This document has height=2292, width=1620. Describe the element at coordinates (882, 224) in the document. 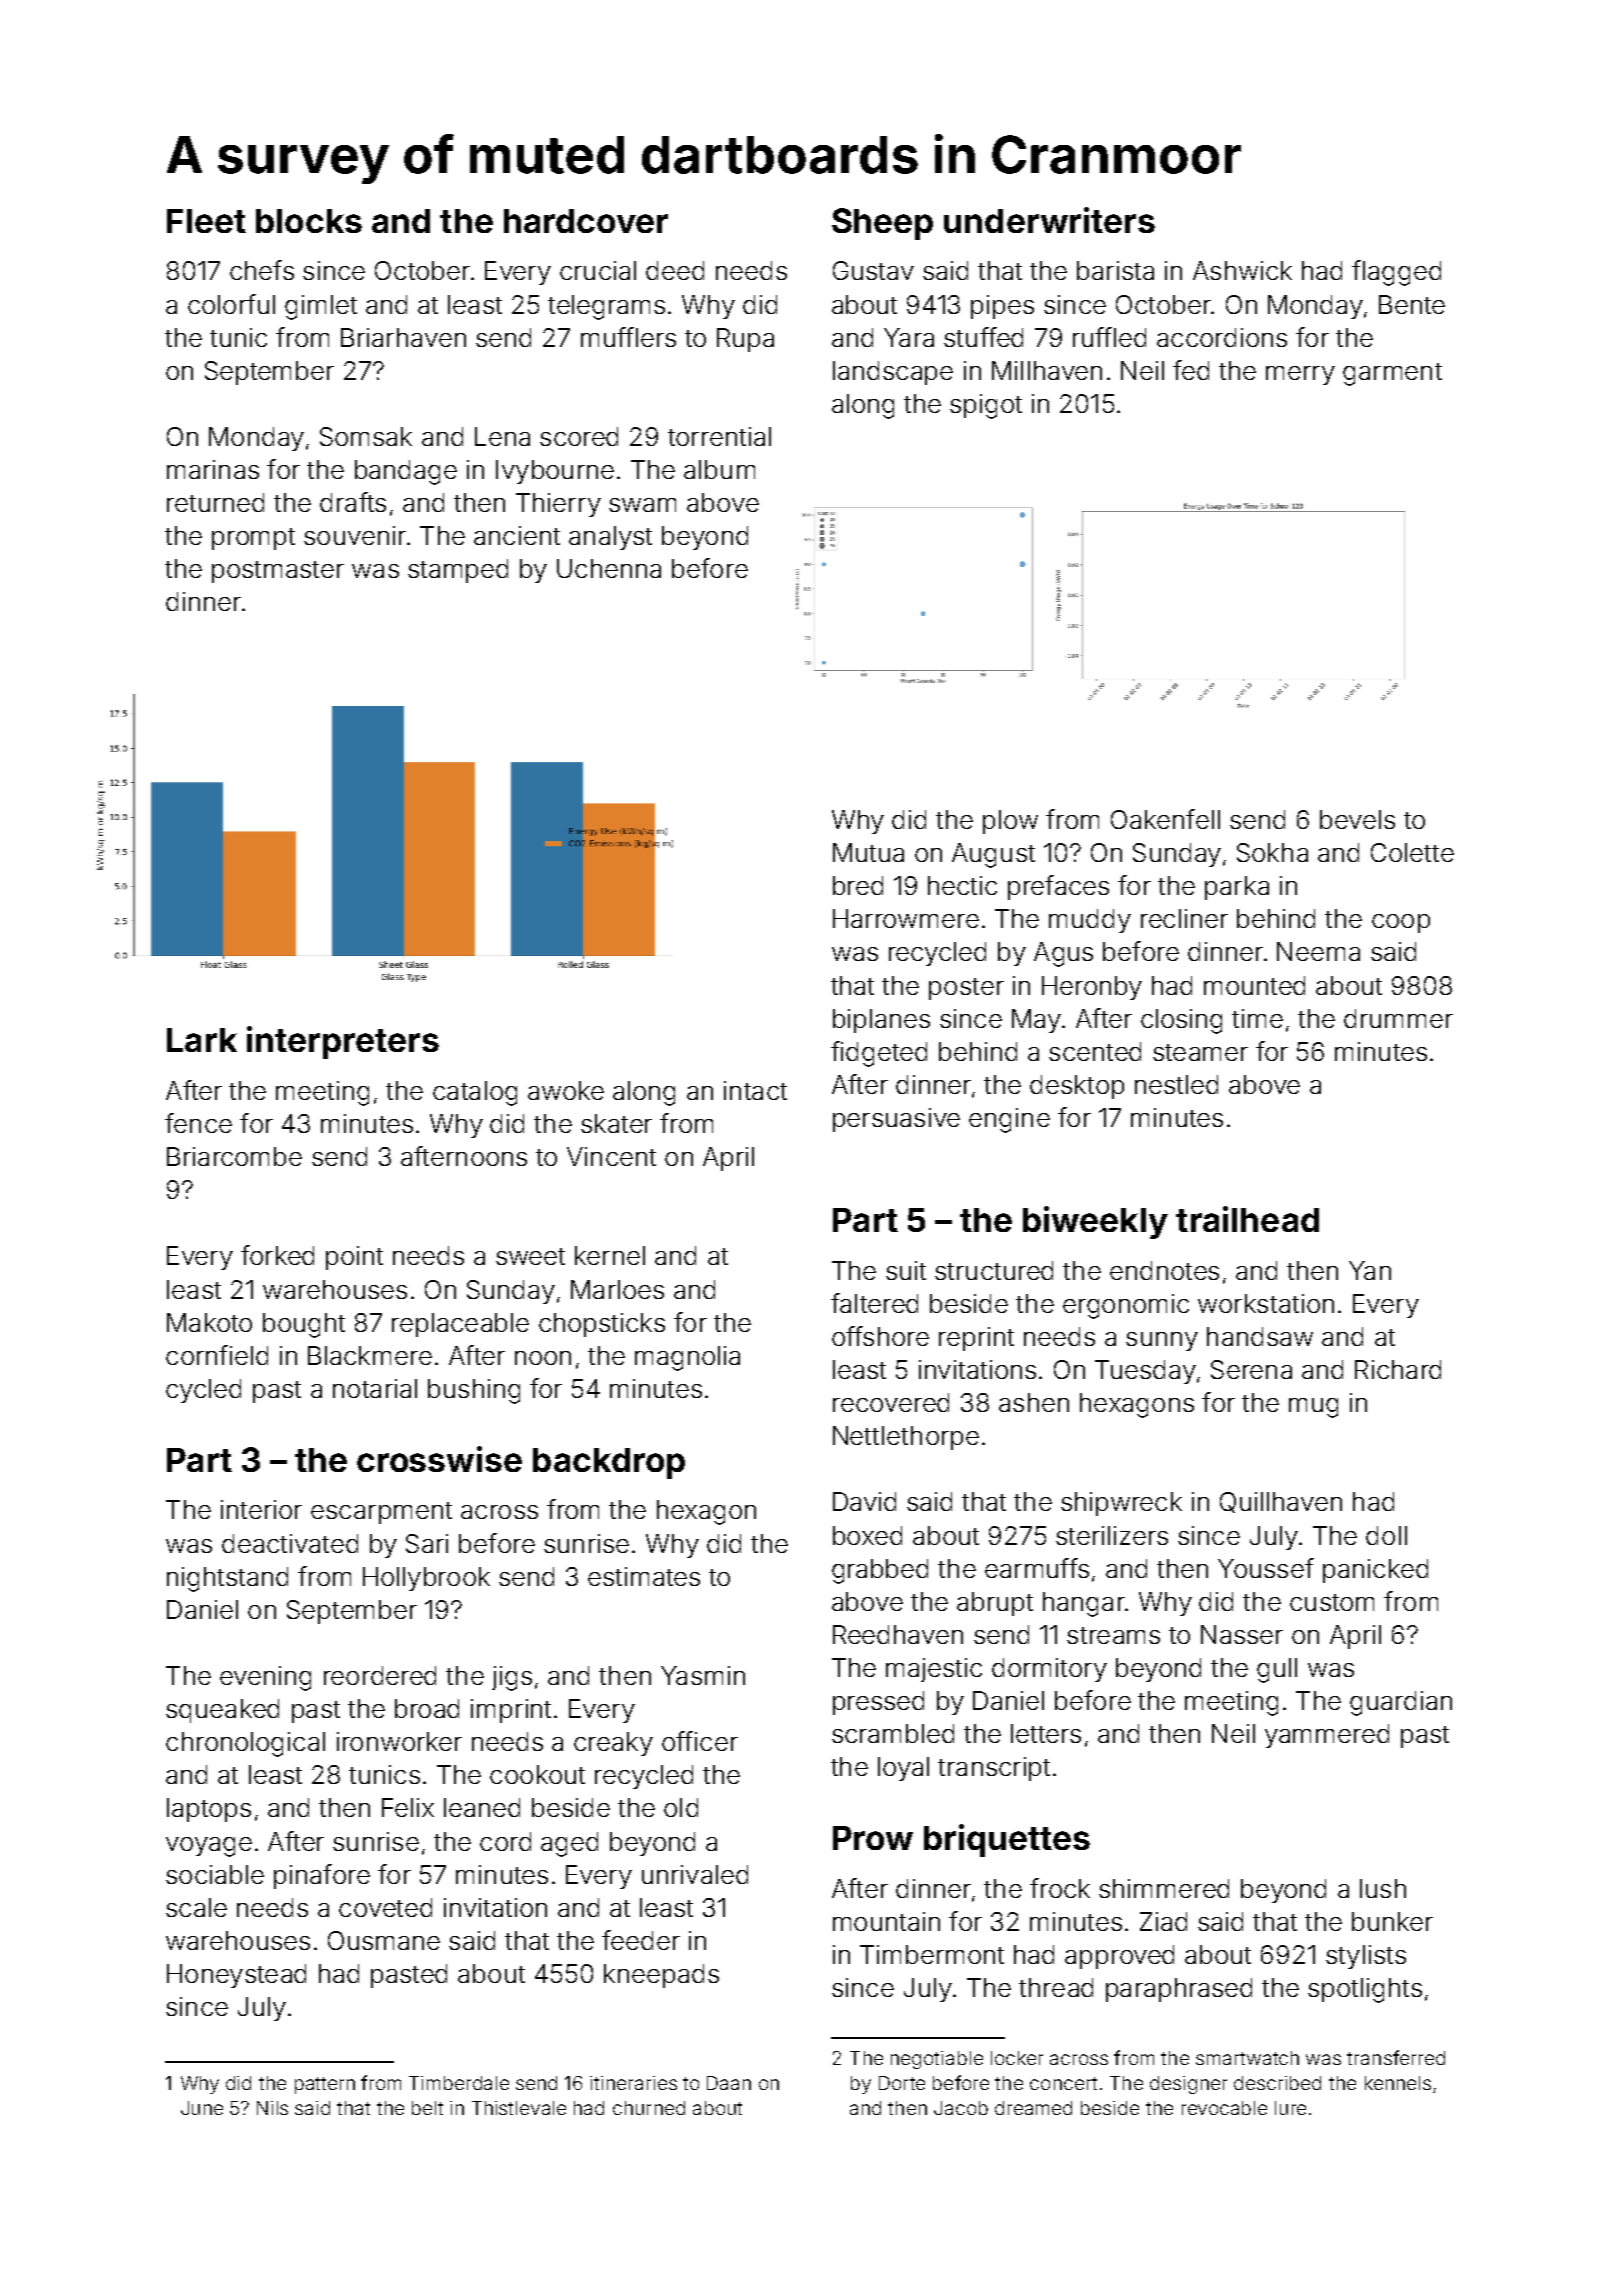

I see `Sheep` at that location.
